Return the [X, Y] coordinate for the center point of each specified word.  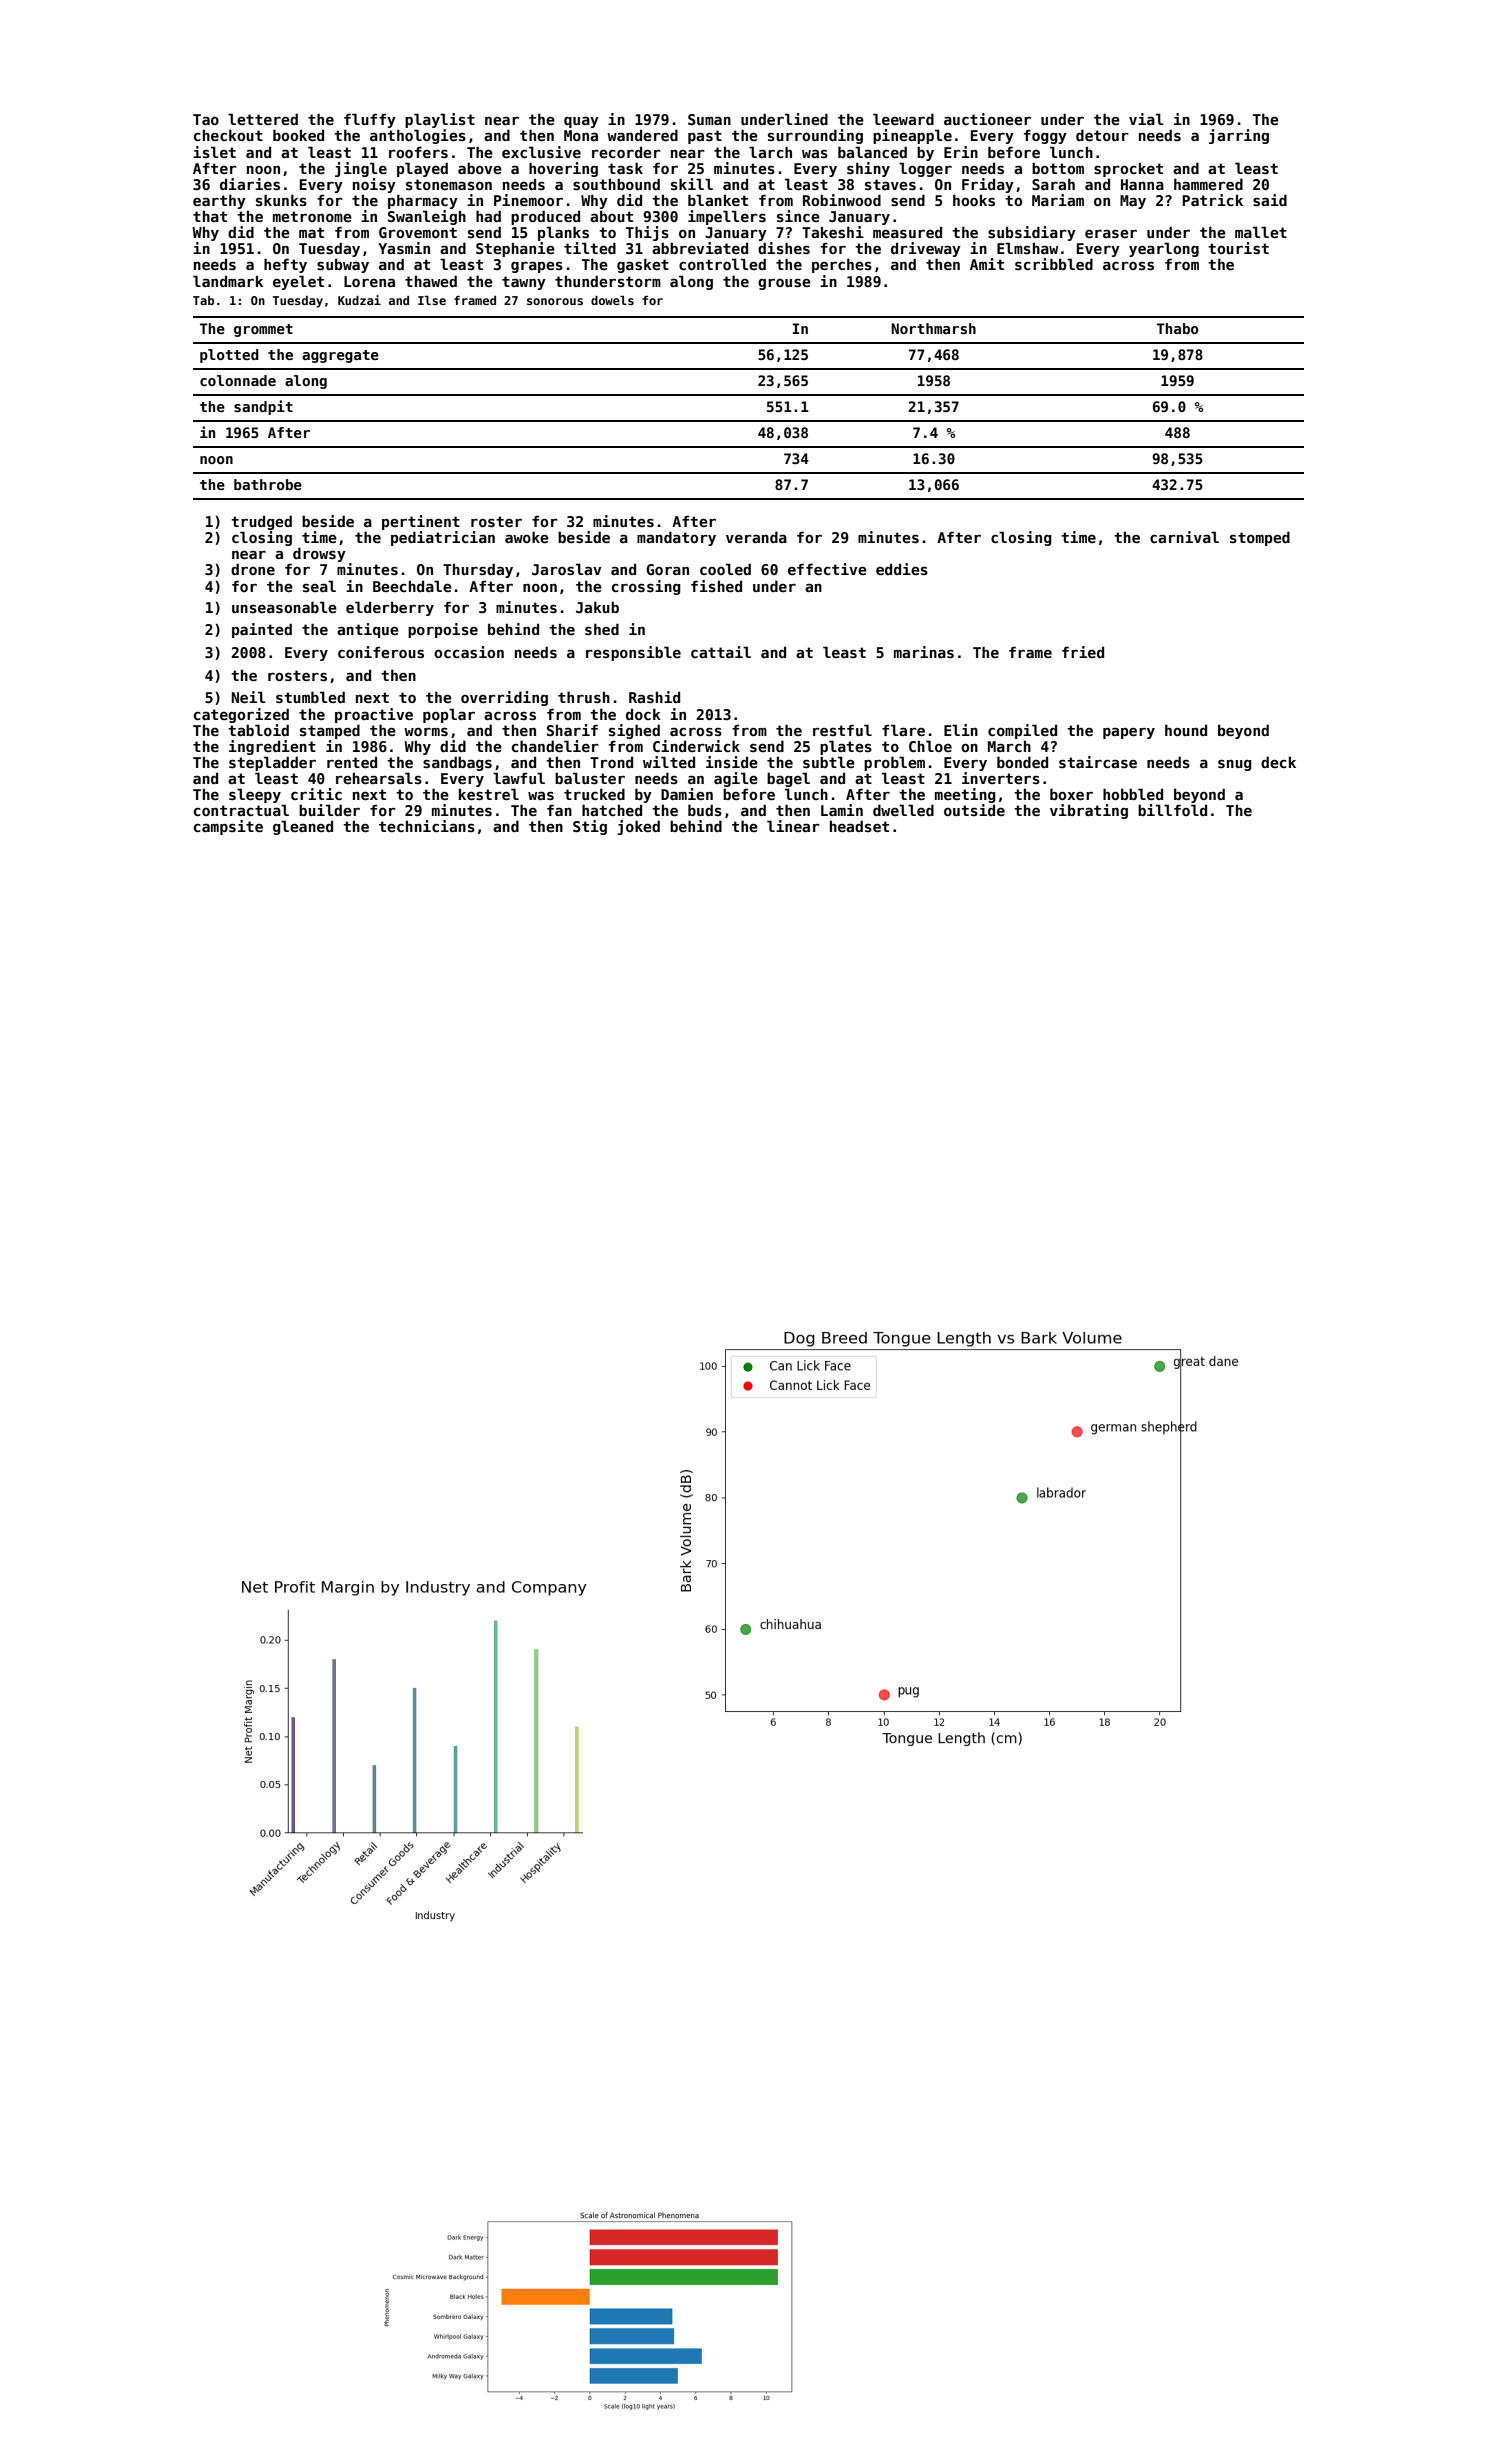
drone [253, 569]
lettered [263, 119]
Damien [687, 794]
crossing [646, 587]
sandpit [263, 407]
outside [974, 810]
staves [890, 184]
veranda [756, 537]
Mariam [1058, 200]
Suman [709, 119]
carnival [1184, 537]
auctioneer [987, 119]
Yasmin [404, 248]
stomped [1260, 538]
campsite [228, 827]
